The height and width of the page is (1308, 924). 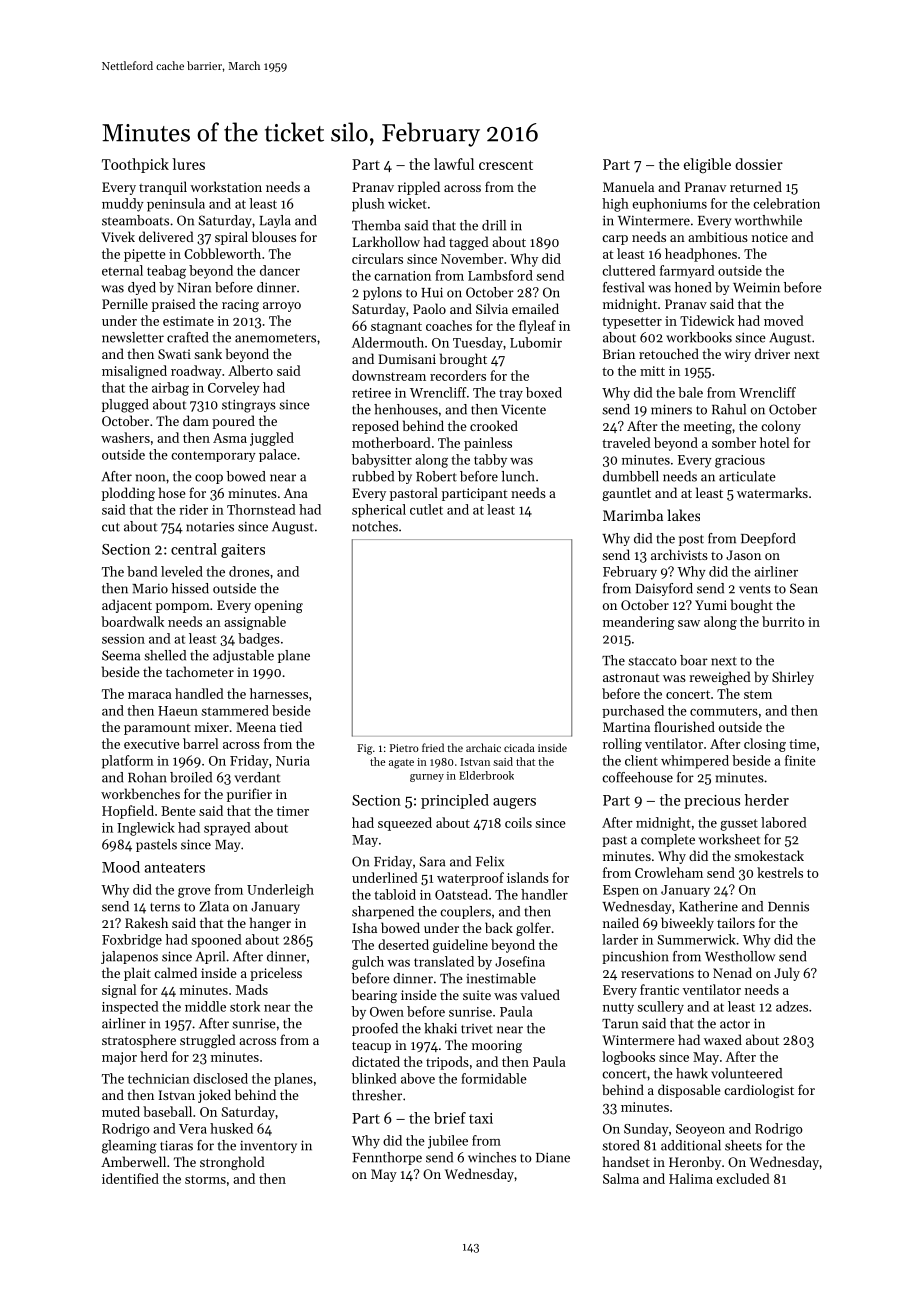 I want to click on central, so click(x=194, y=549).
